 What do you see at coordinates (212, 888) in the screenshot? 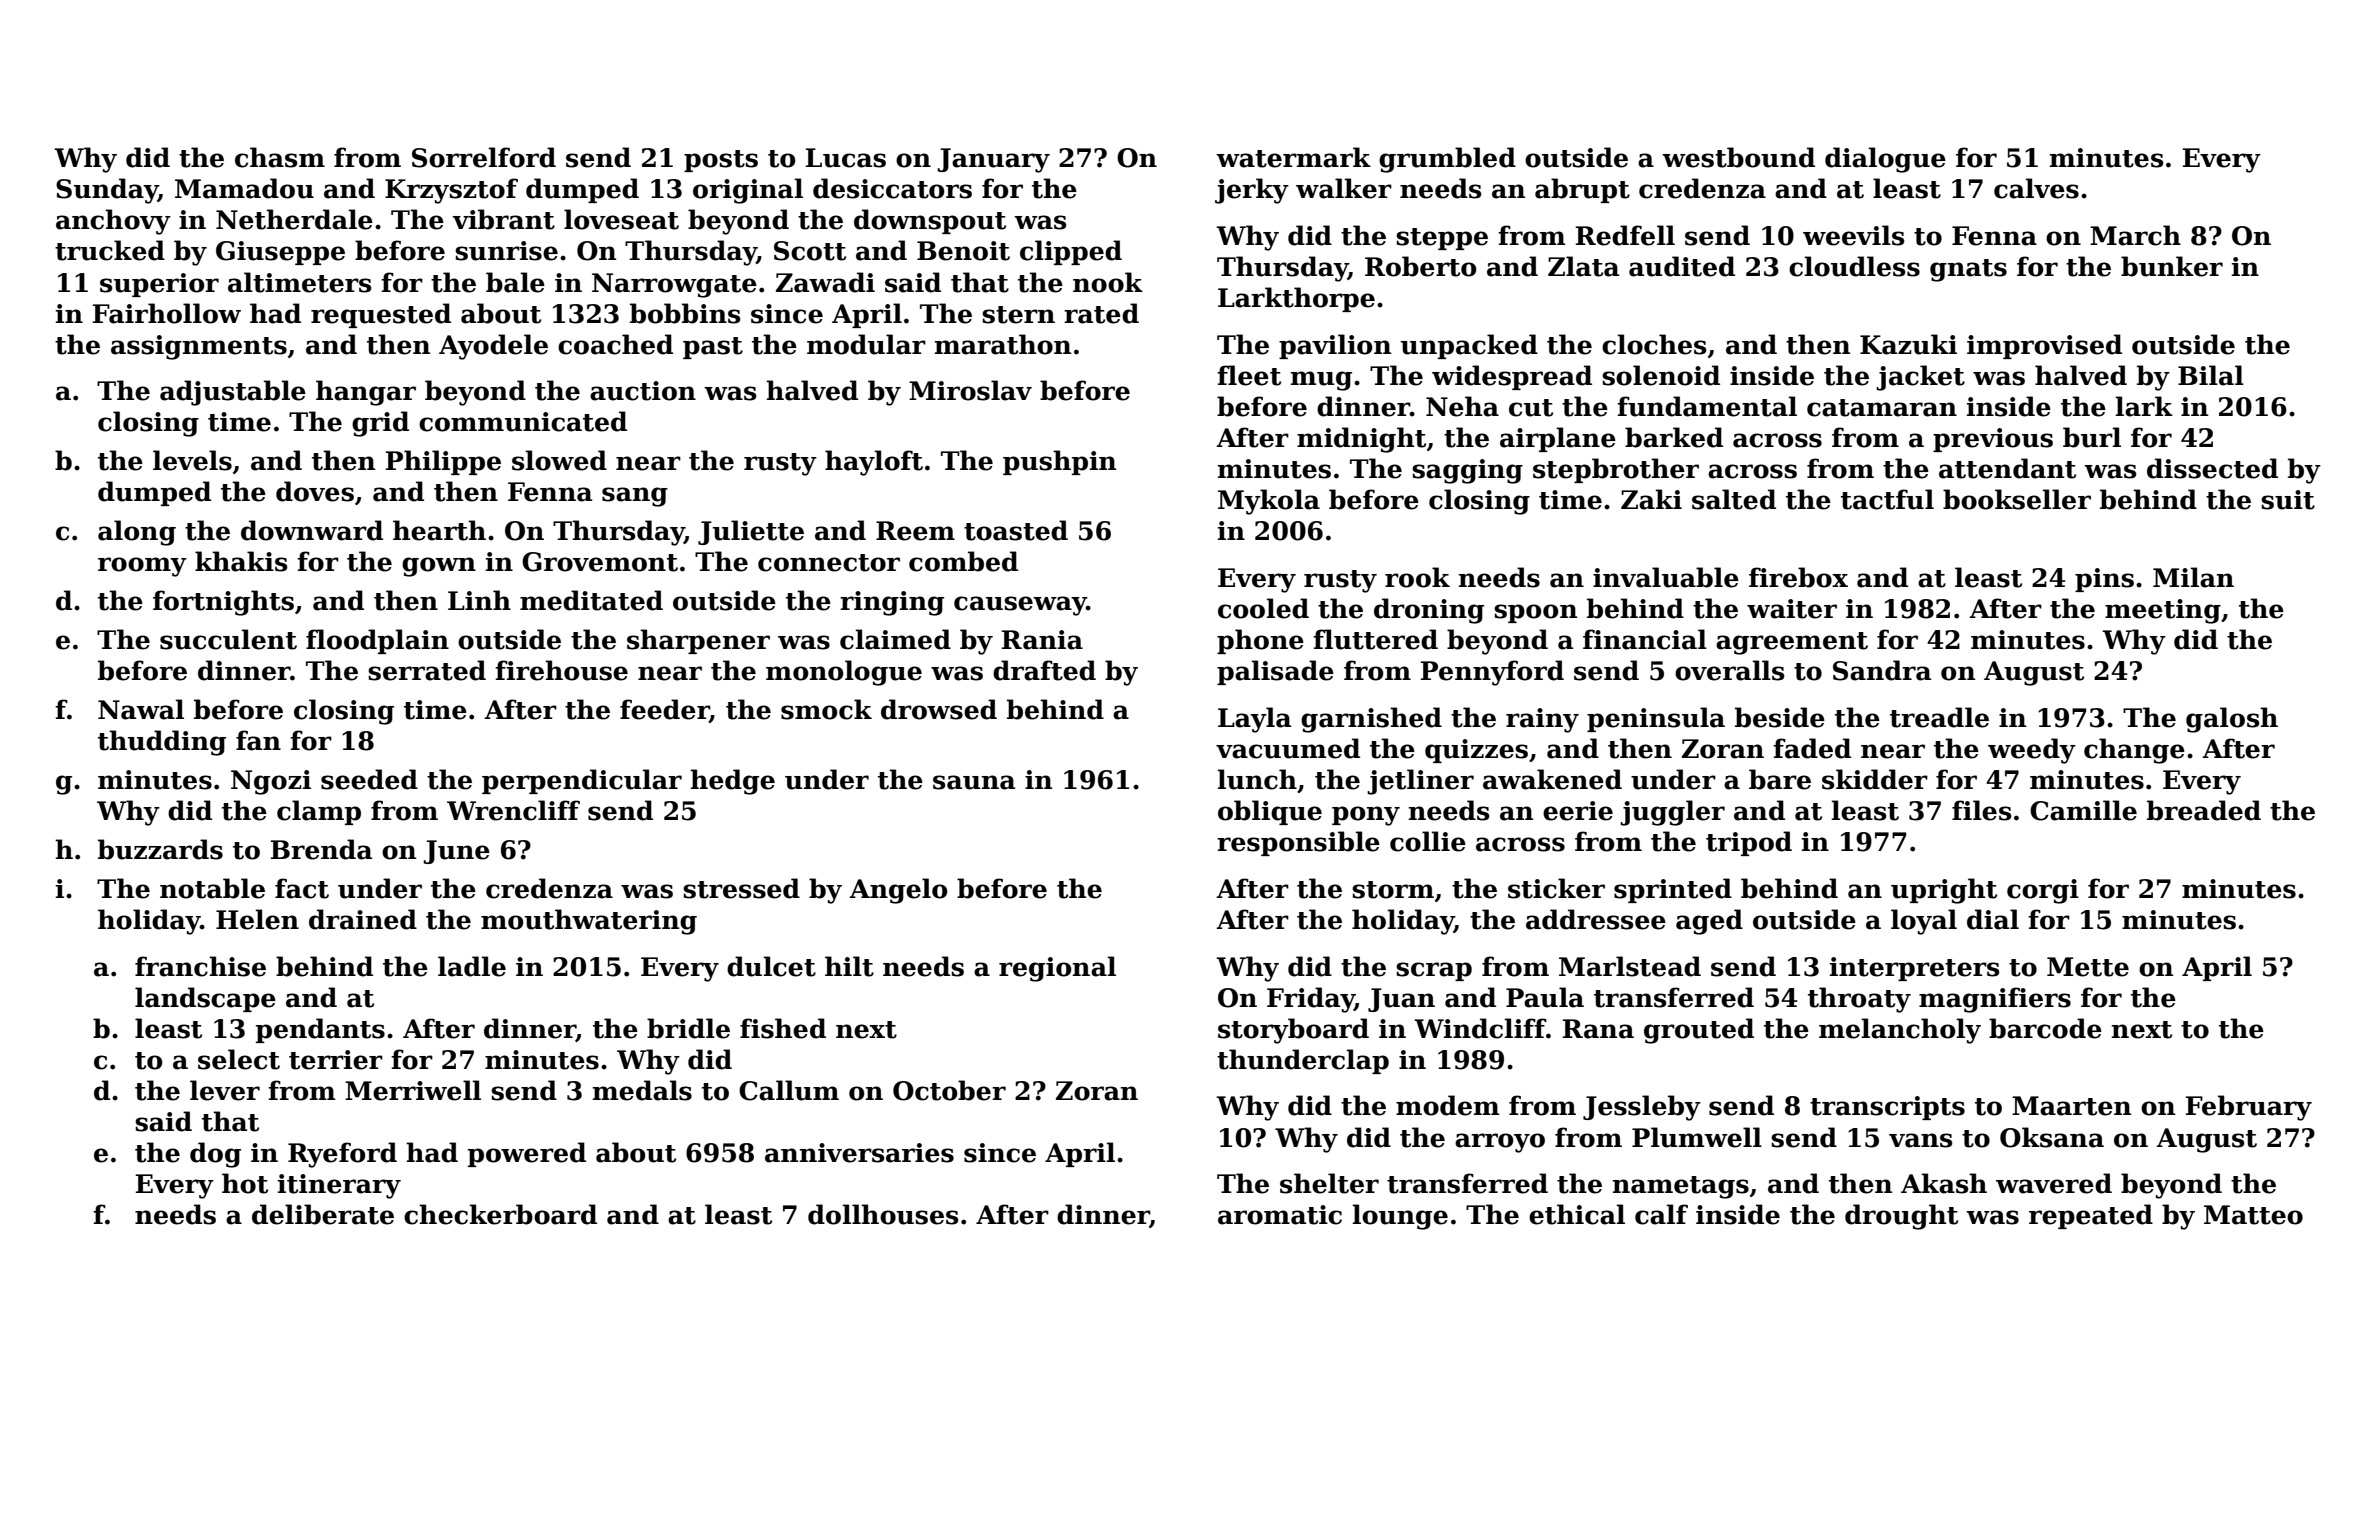
I see `notable` at bounding box center [212, 888].
